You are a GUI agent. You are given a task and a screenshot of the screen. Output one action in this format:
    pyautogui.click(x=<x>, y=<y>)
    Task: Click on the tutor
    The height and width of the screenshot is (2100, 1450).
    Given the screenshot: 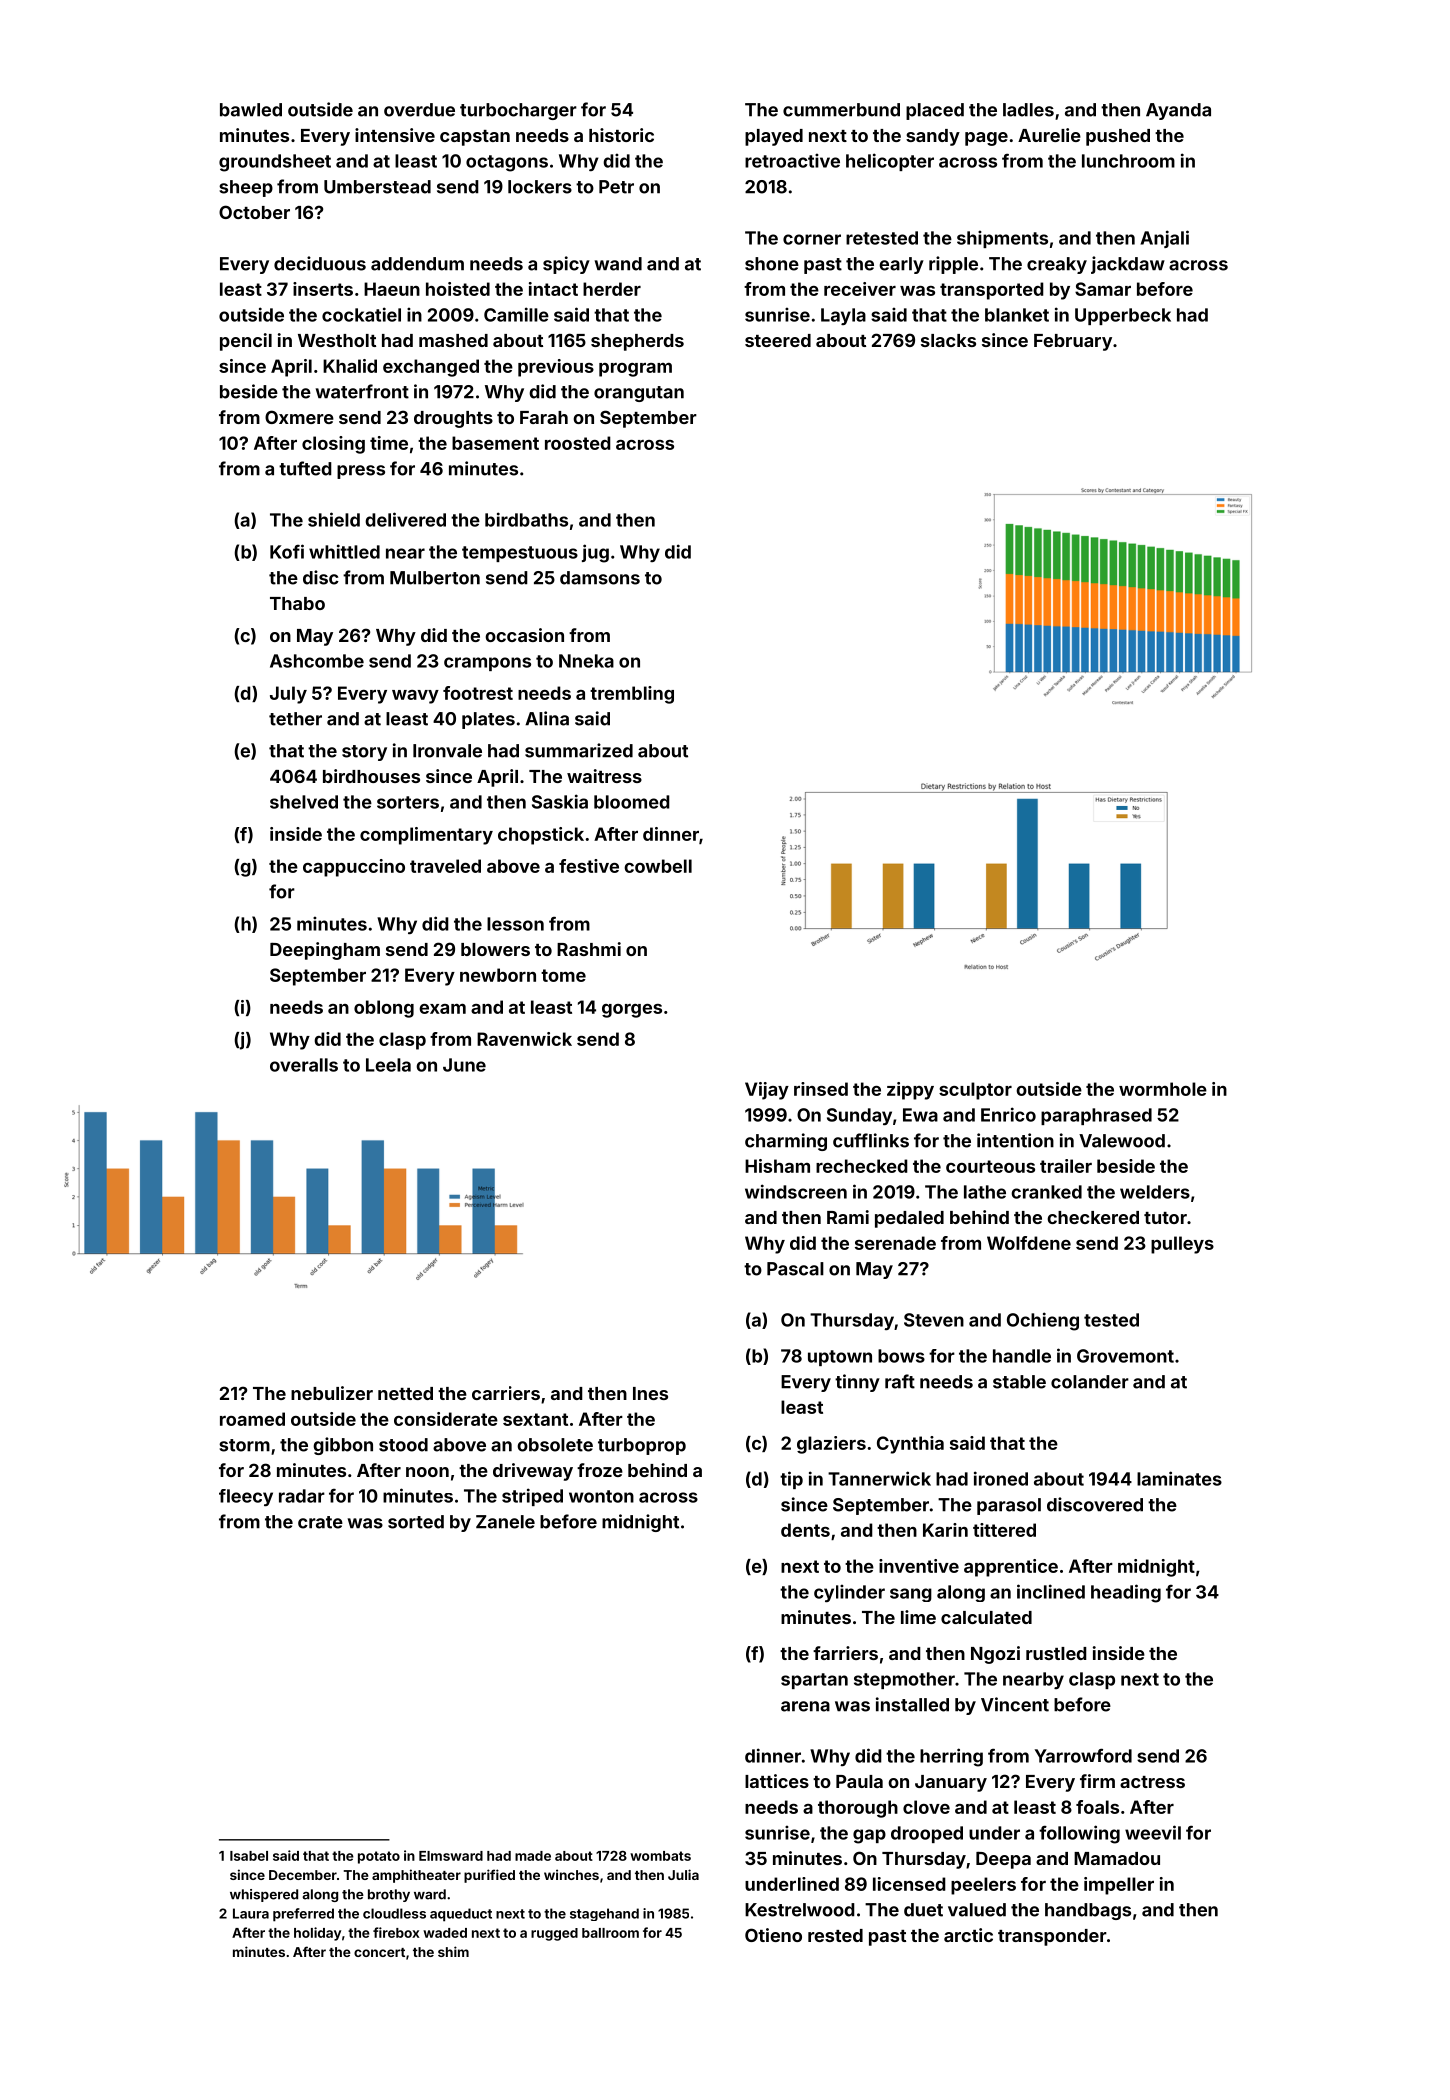 What is the action you would take?
    pyautogui.click(x=1165, y=1218)
